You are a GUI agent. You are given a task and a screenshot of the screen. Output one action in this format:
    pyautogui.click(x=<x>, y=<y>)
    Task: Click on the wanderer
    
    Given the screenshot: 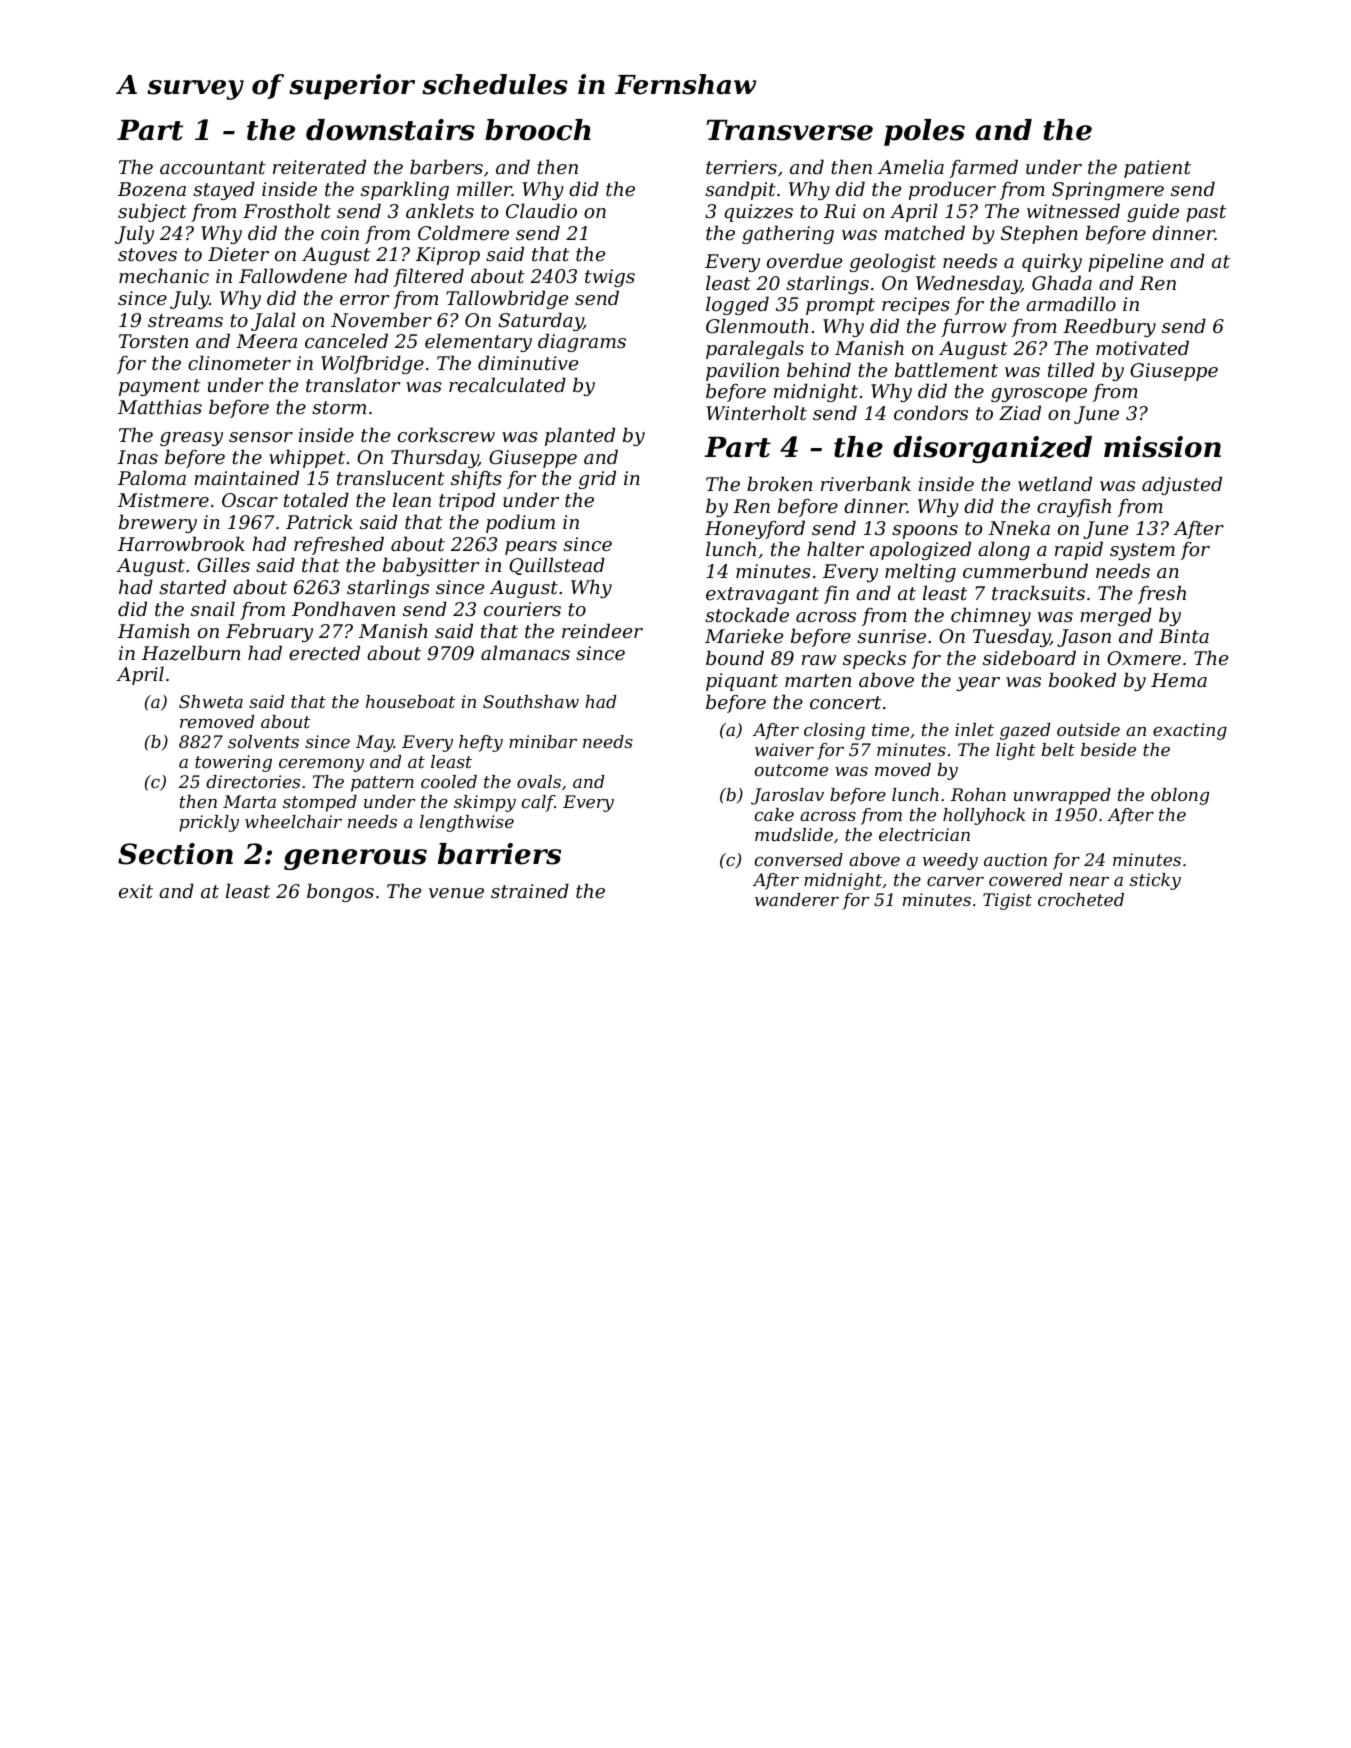 What is the action you would take?
    pyautogui.click(x=797, y=899)
